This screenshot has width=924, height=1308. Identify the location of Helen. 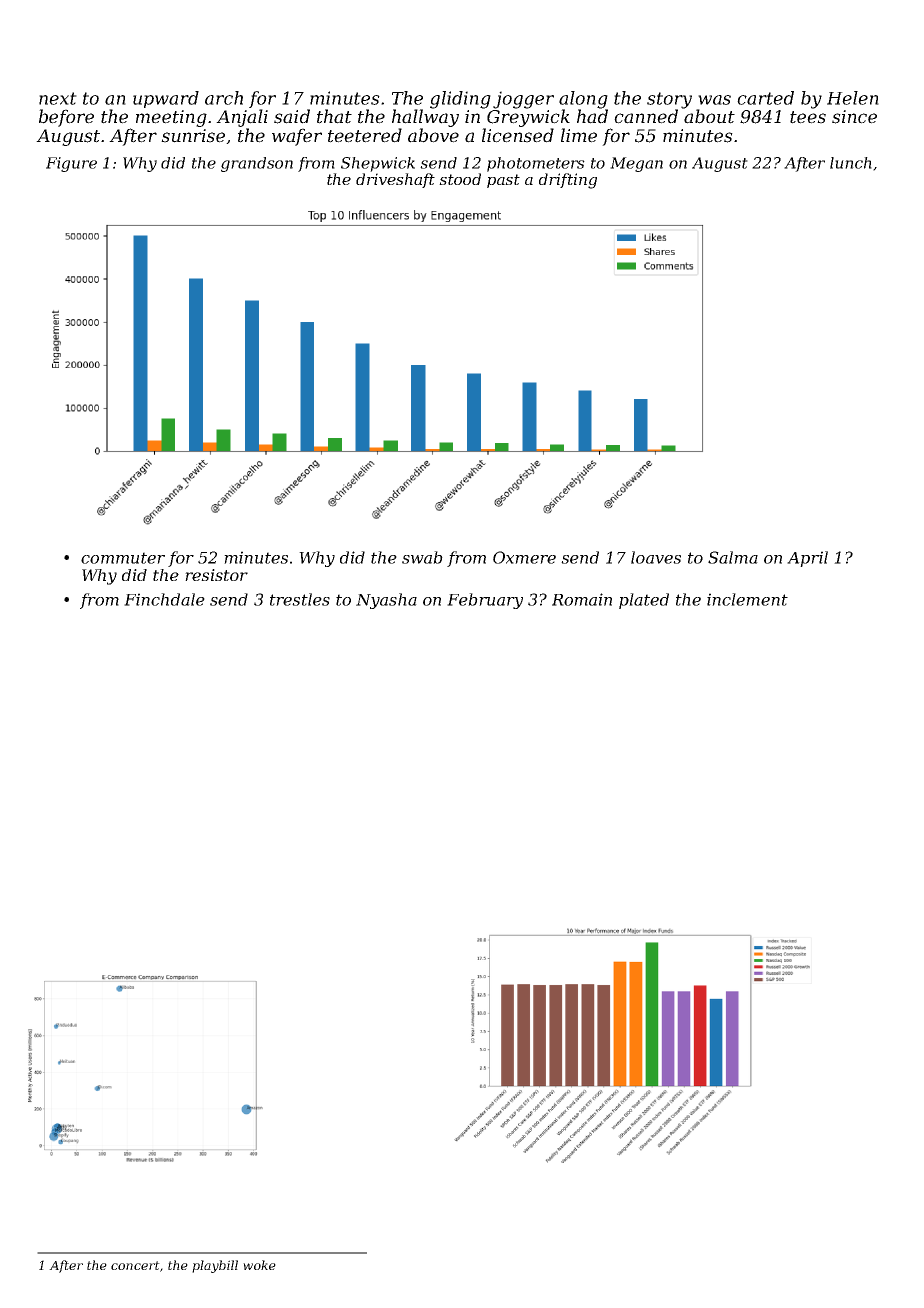
(853, 98).
